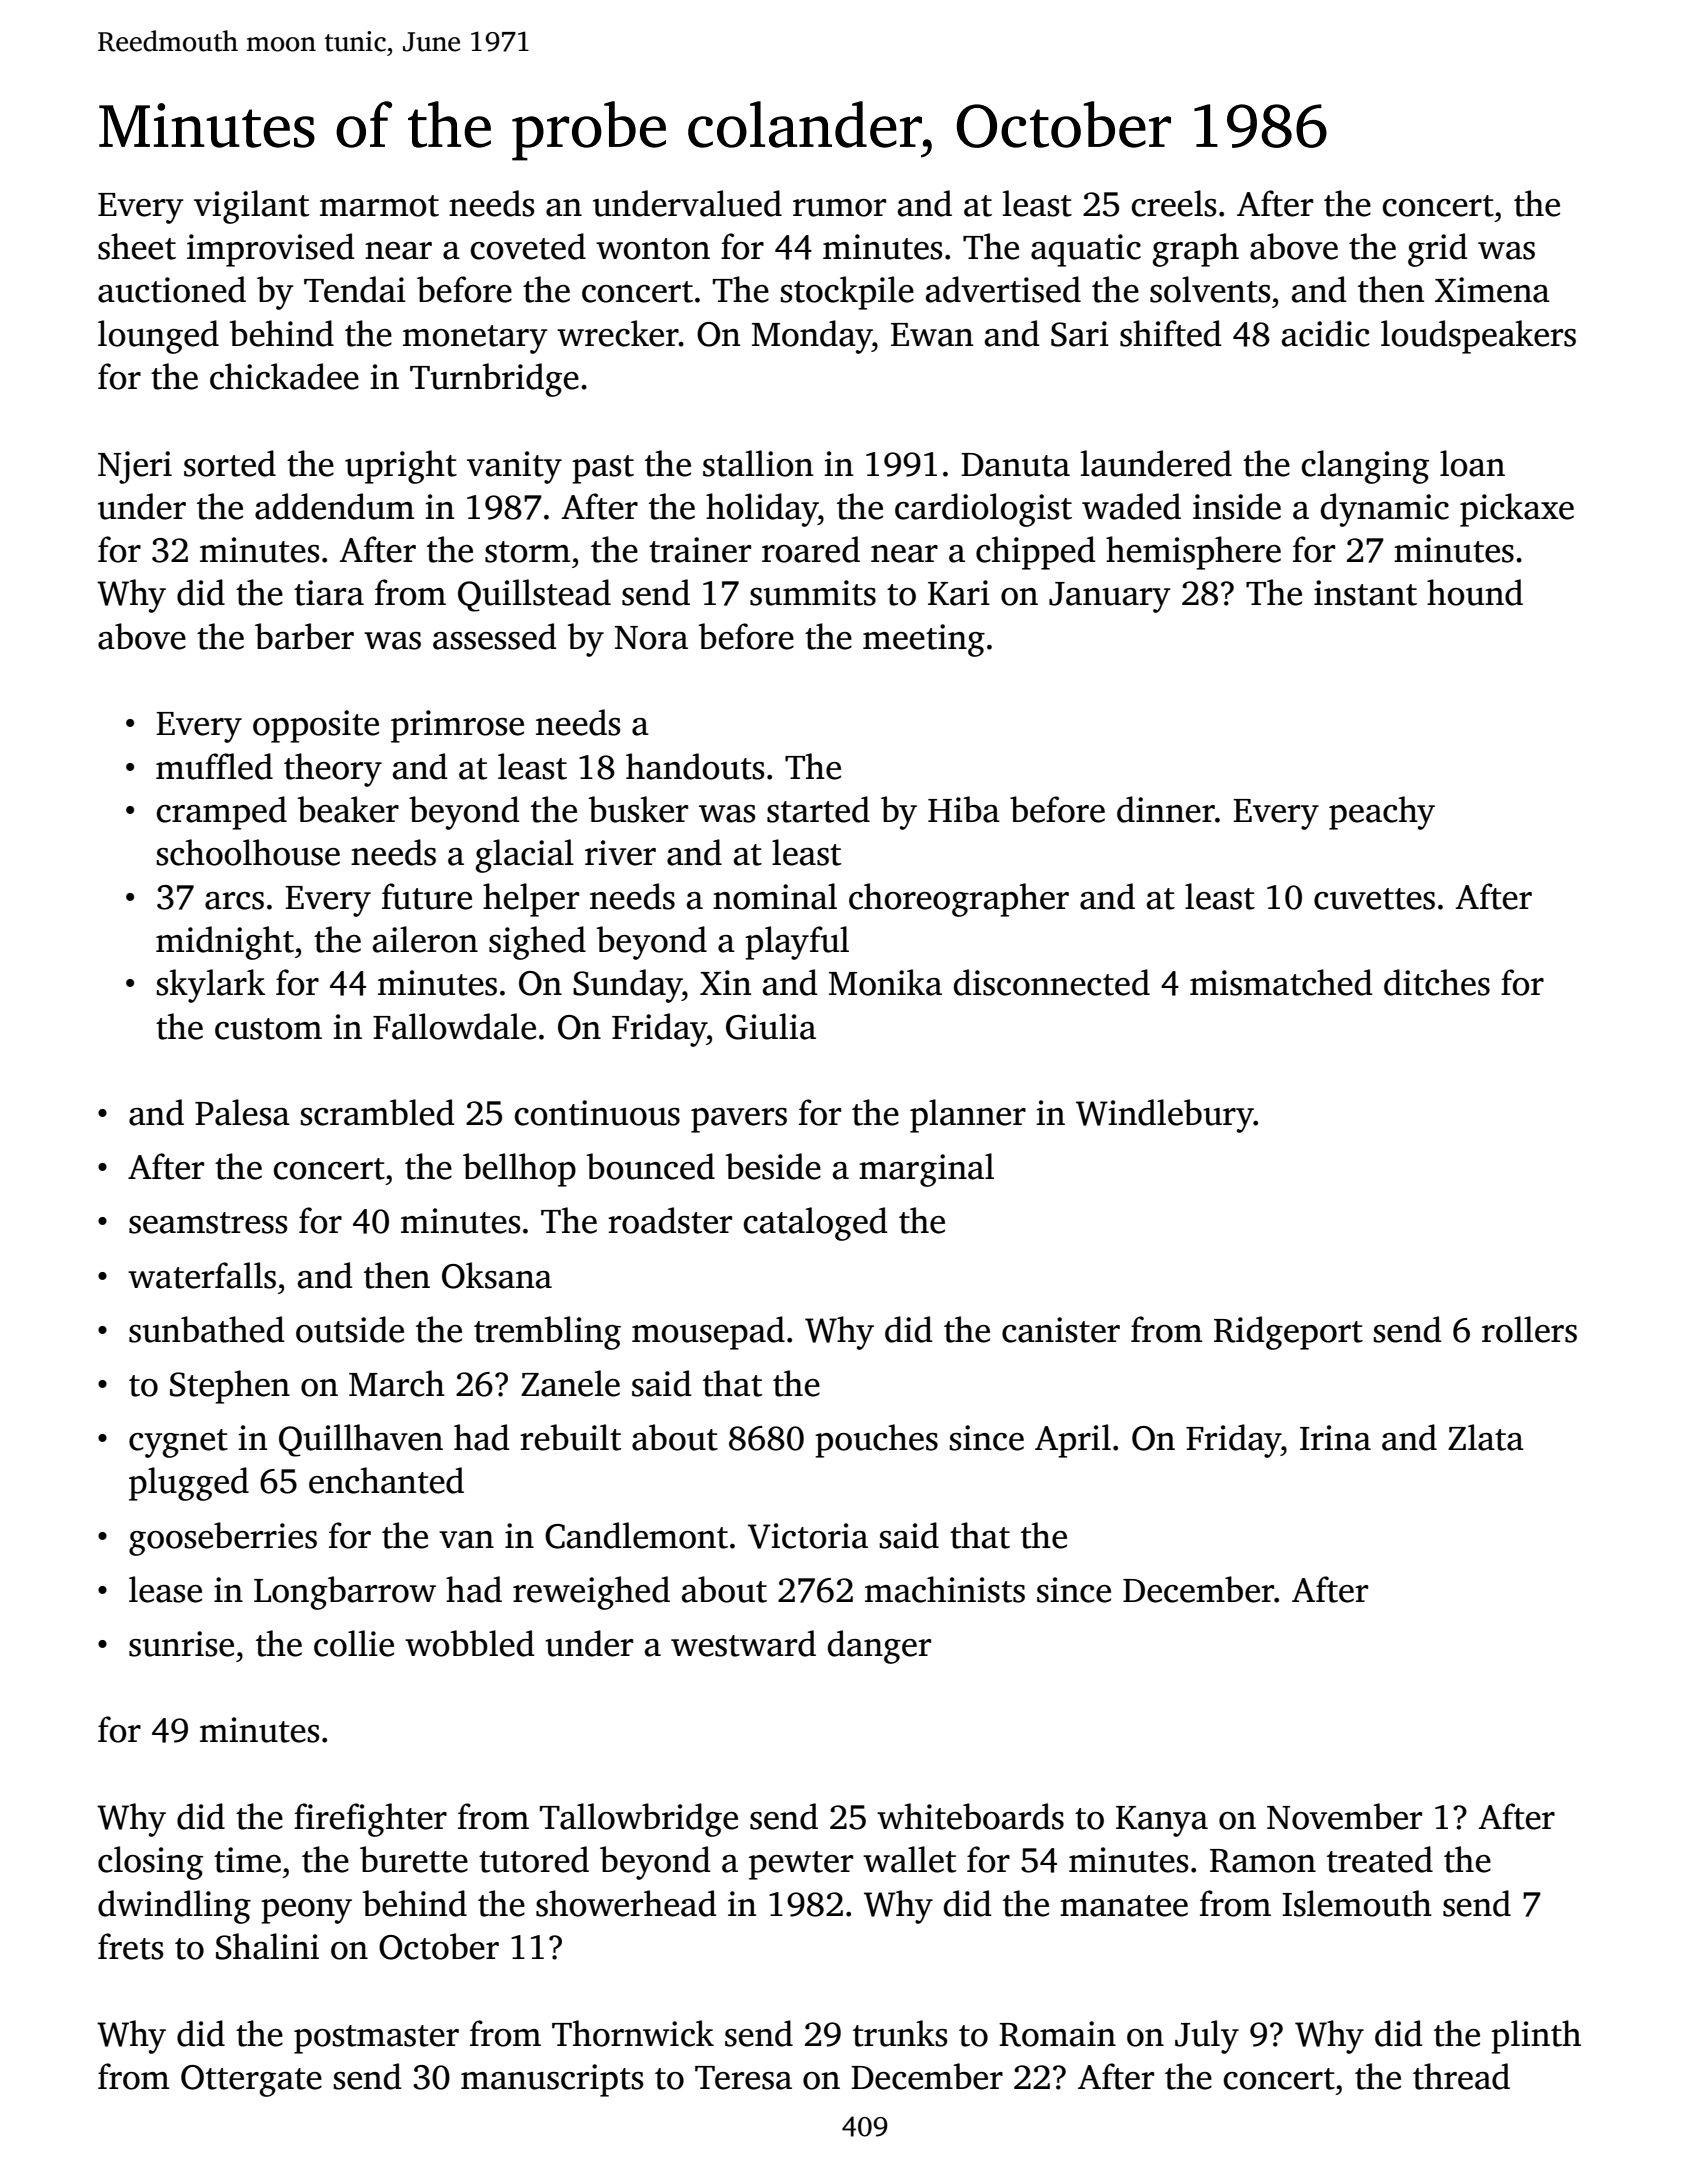  I want to click on grid, so click(1438, 250).
